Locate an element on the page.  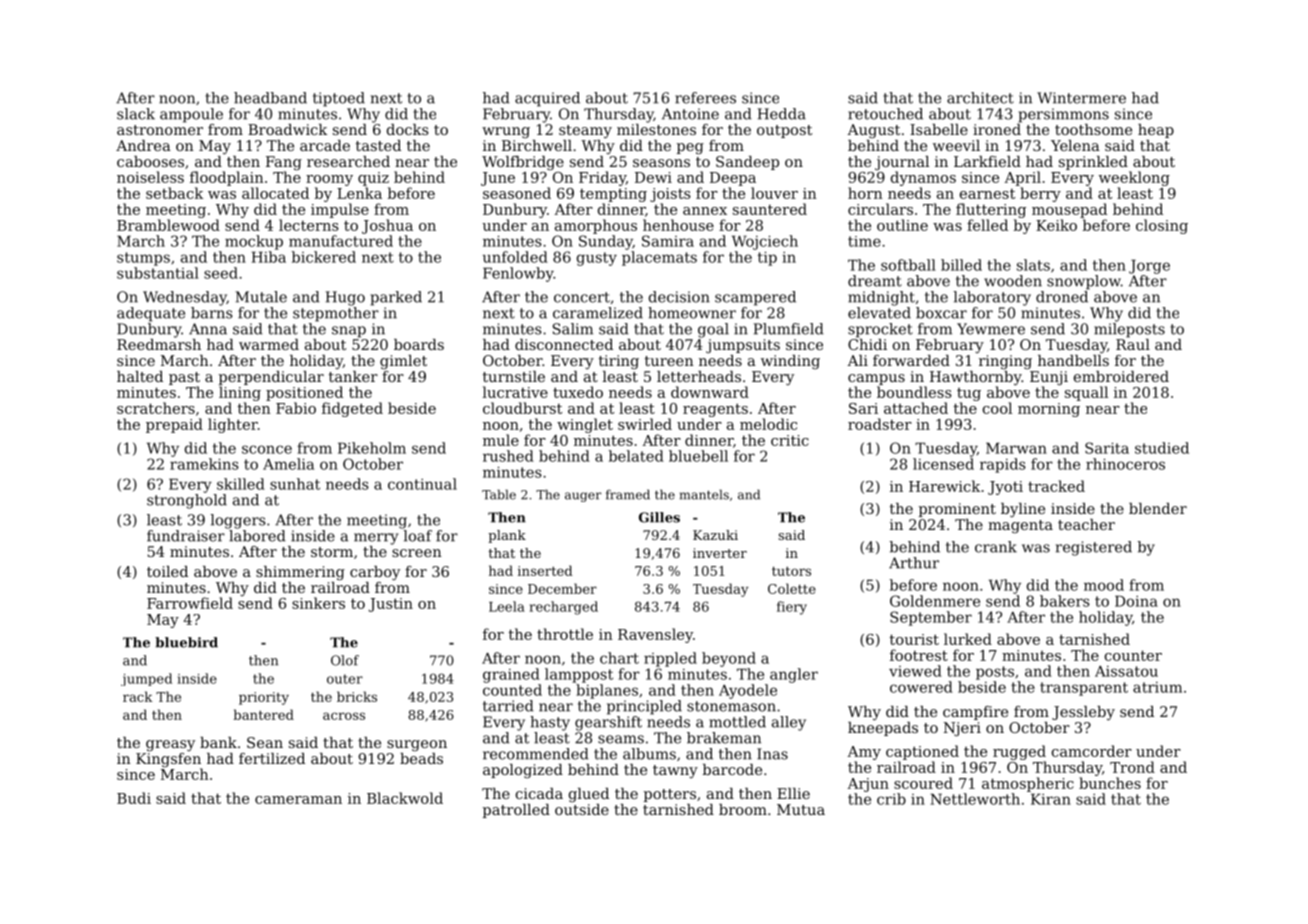
rushed is located at coordinates (508, 456).
